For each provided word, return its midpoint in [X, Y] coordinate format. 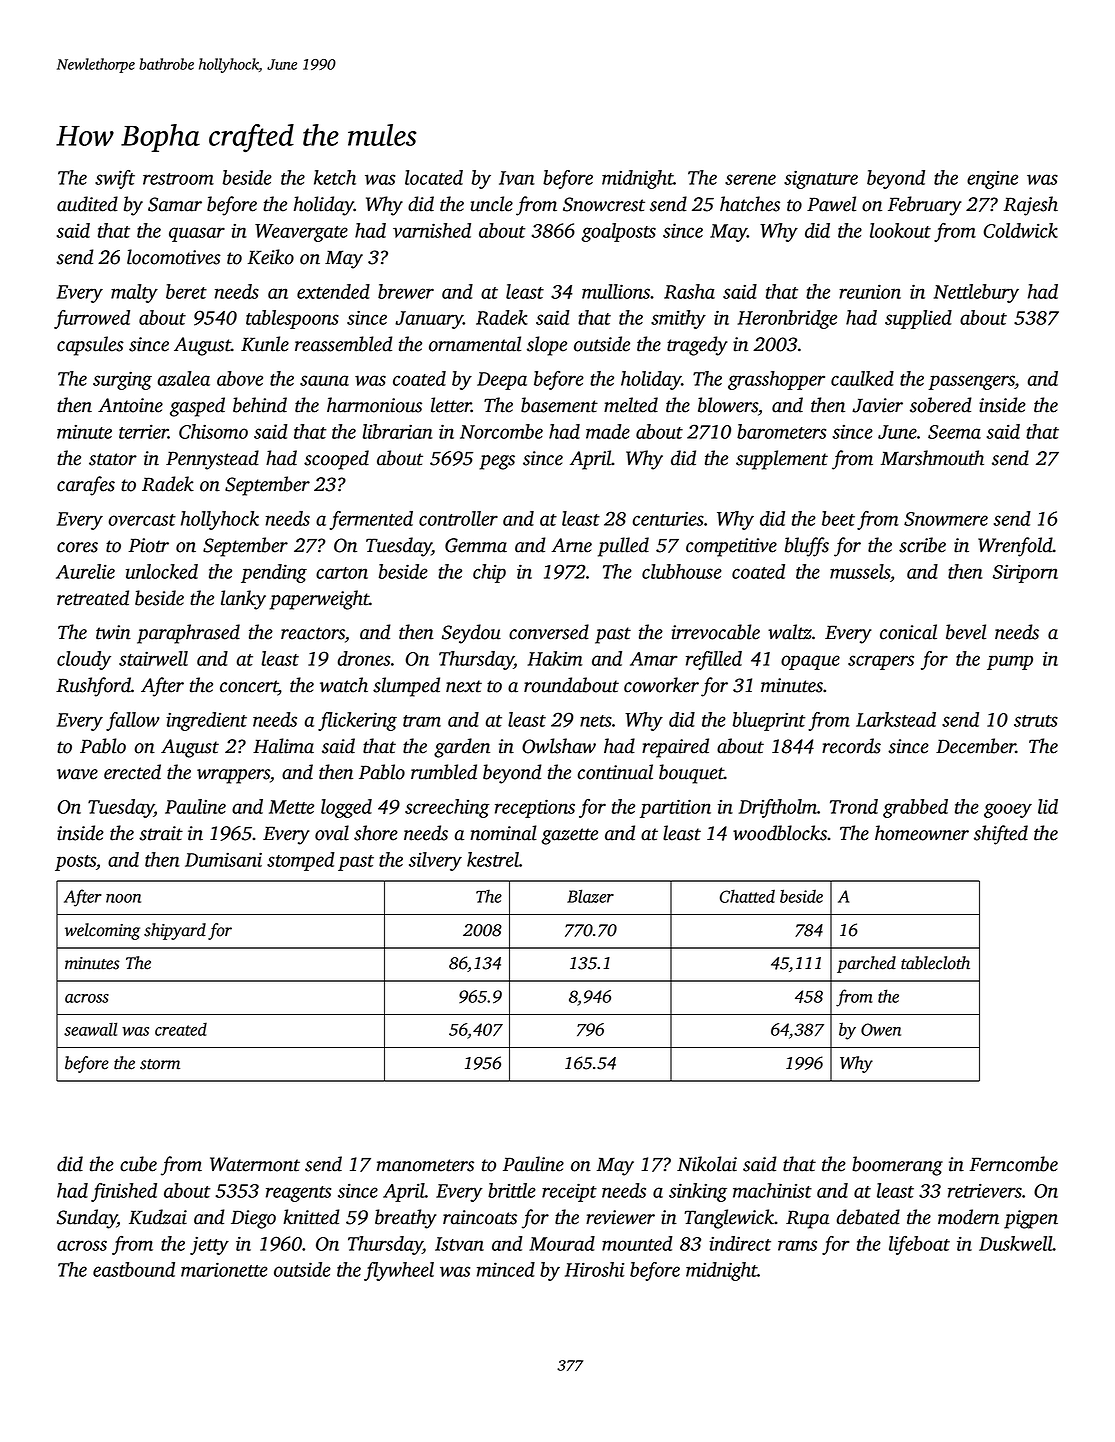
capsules [90, 346]
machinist [772, 1190]
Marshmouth [932, 458]
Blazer [590, 896]
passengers [971, 382]
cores [77, 547]
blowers [728, 405]
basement [559, 405]
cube [138, 1164]
